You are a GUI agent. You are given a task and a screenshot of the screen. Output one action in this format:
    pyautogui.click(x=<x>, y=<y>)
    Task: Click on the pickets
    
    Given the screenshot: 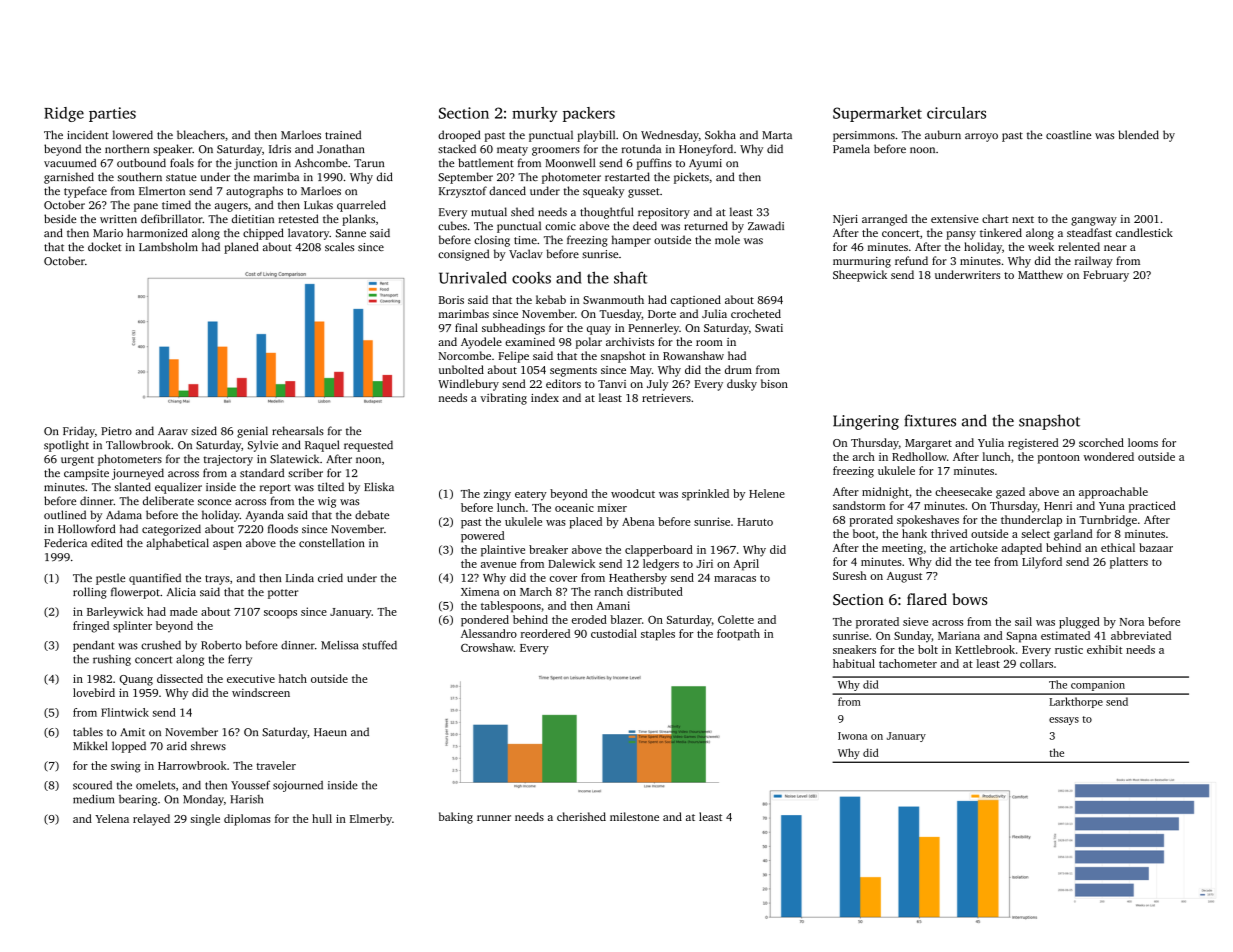 What is the action you would take?
    pyautogui.click(x=691, y=178)
